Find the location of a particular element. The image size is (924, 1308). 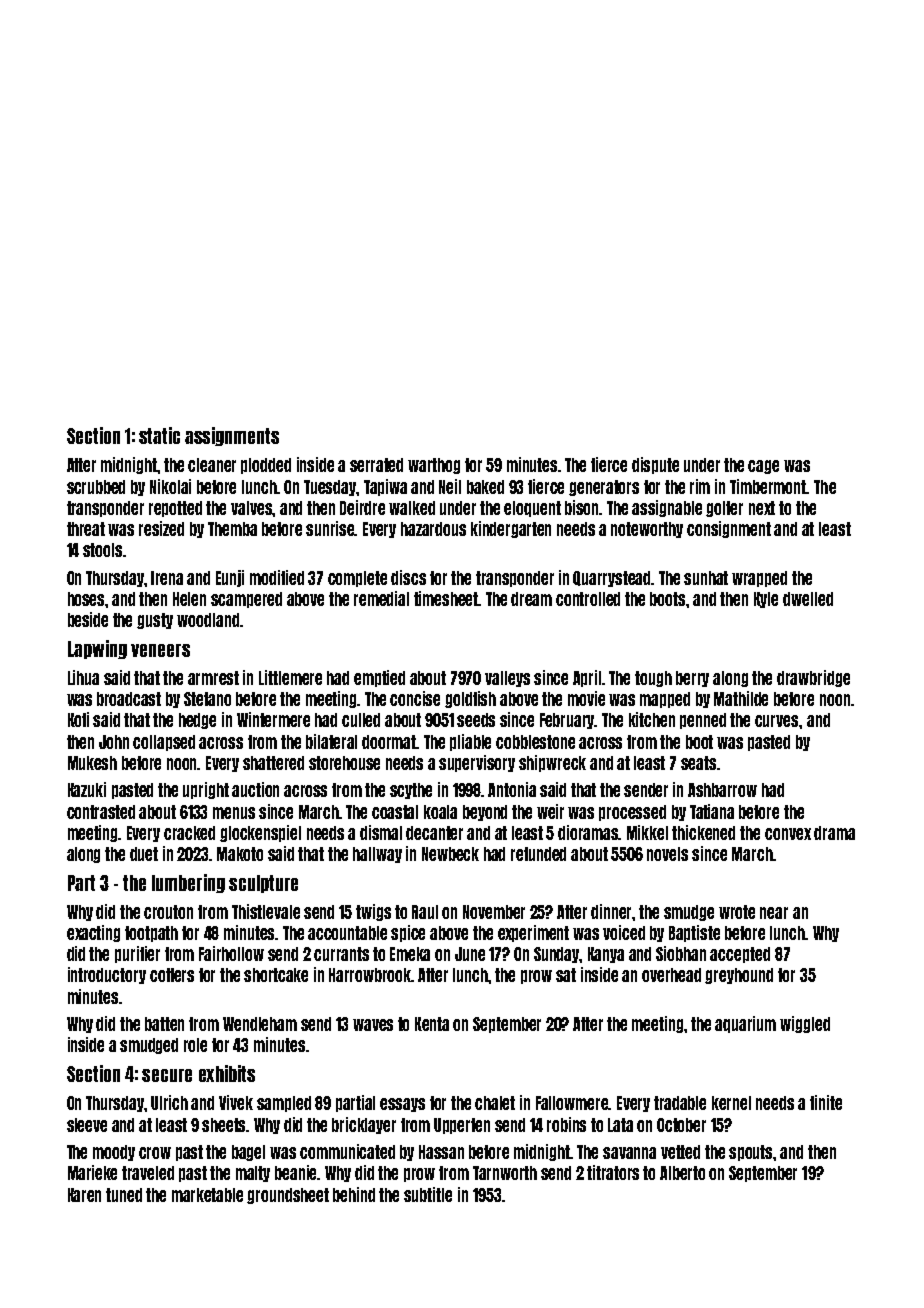

cage is located at coordinates (763, 467).
